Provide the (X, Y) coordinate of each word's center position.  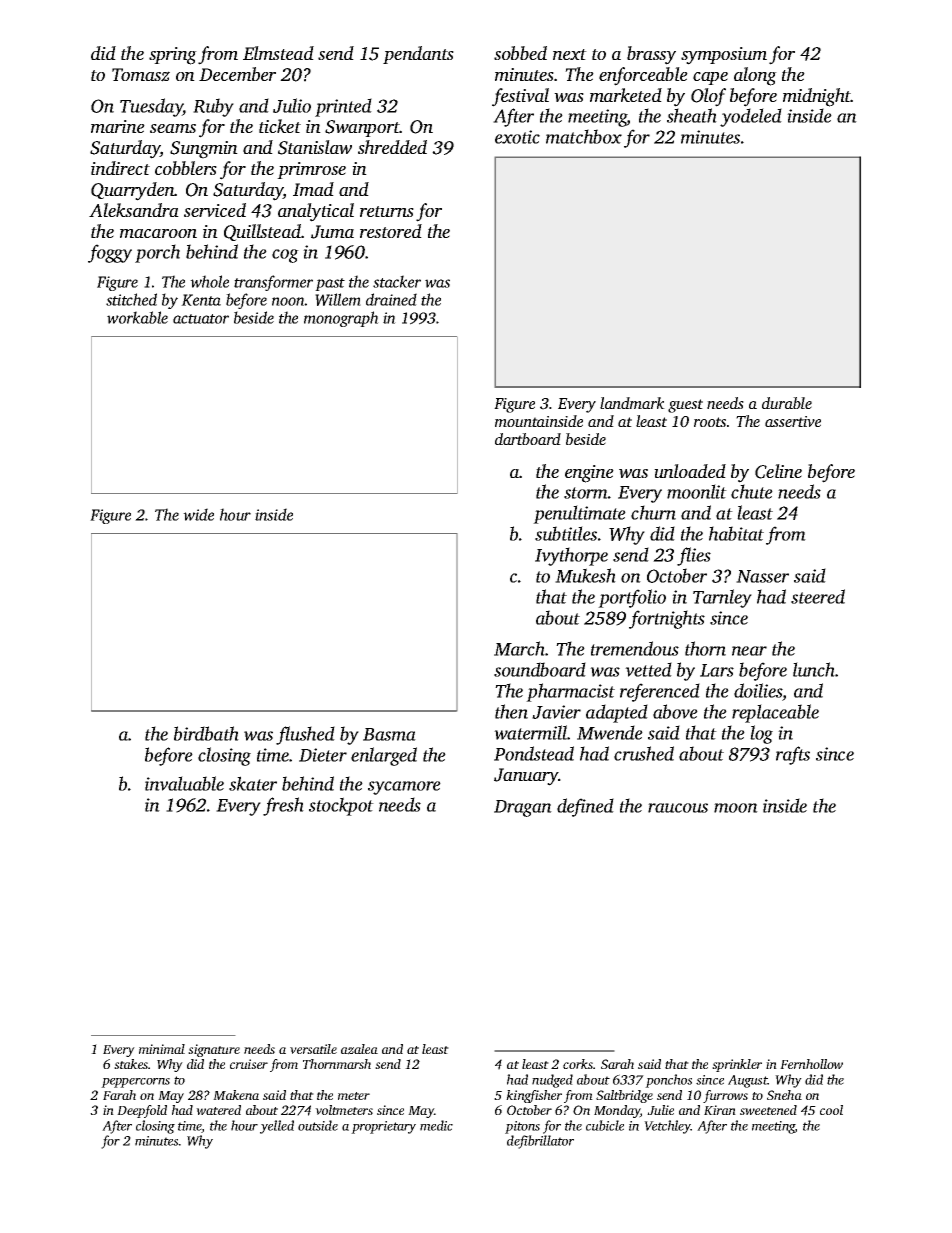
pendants (418, 55)
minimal (162, 1049)
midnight (817, 97)
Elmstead (278, 53)
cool (831, 1110)
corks (578, 1064)
